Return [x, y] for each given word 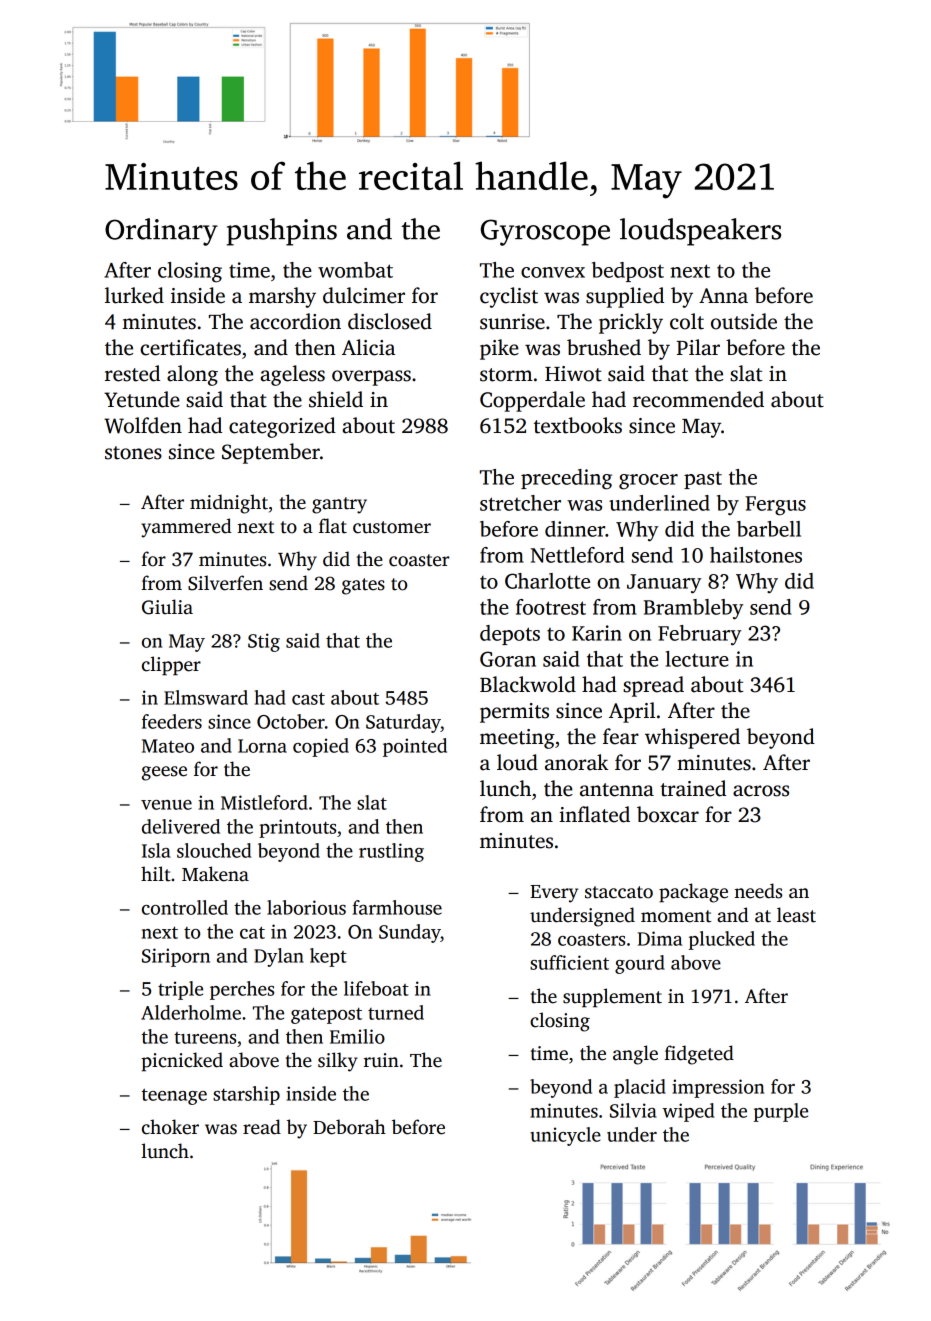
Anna [723, 296]
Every [554, 894]
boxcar [668, 814]
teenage [174, 1097]
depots [510, 635]
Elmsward [206, 697]
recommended [698, 399]
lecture [697, 659]
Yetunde [142, 399]
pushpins [282, 232]
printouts [297, 828]
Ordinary [161, 232]
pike [499, 349]
